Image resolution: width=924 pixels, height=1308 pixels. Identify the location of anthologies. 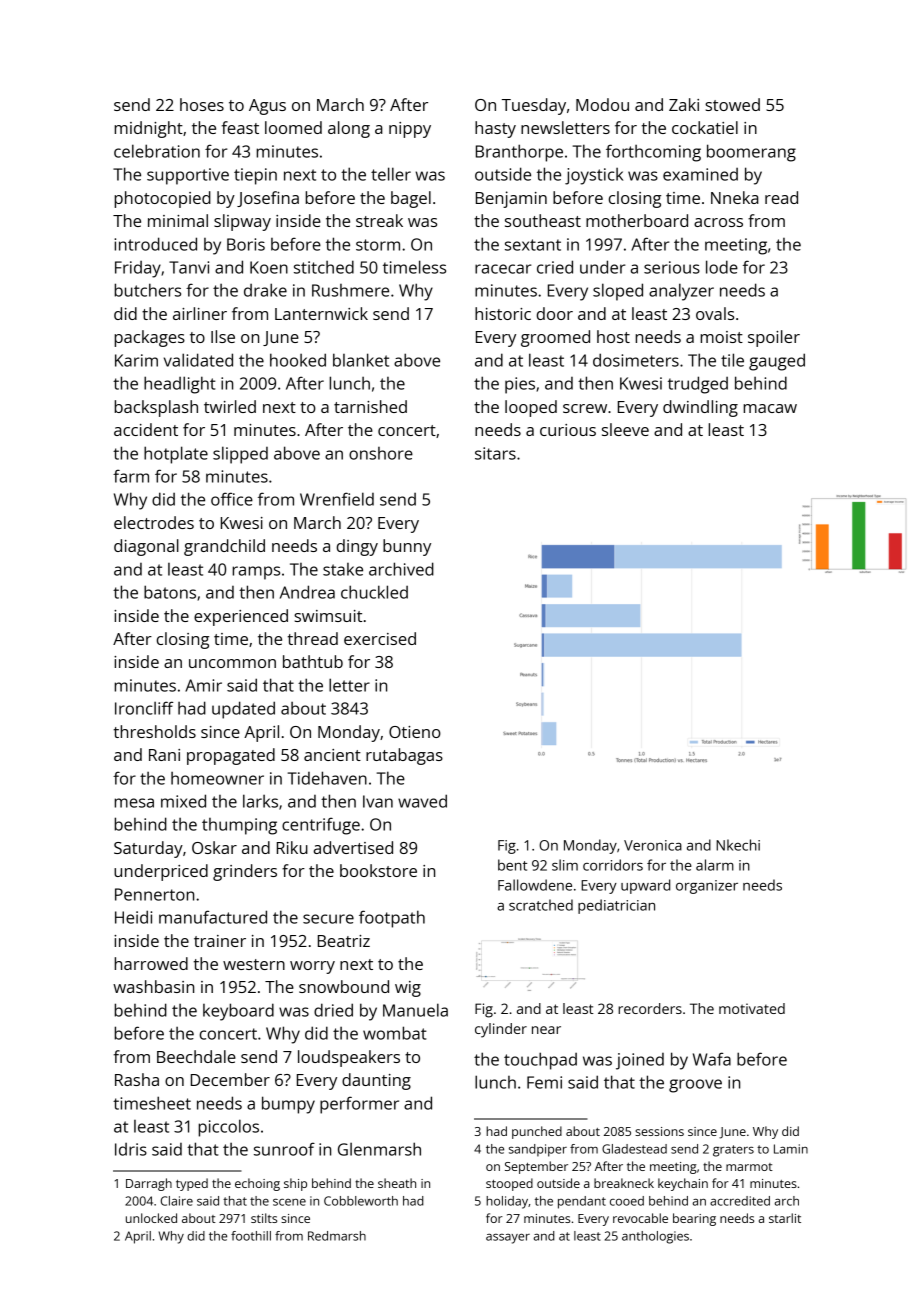
(655, 1237).
